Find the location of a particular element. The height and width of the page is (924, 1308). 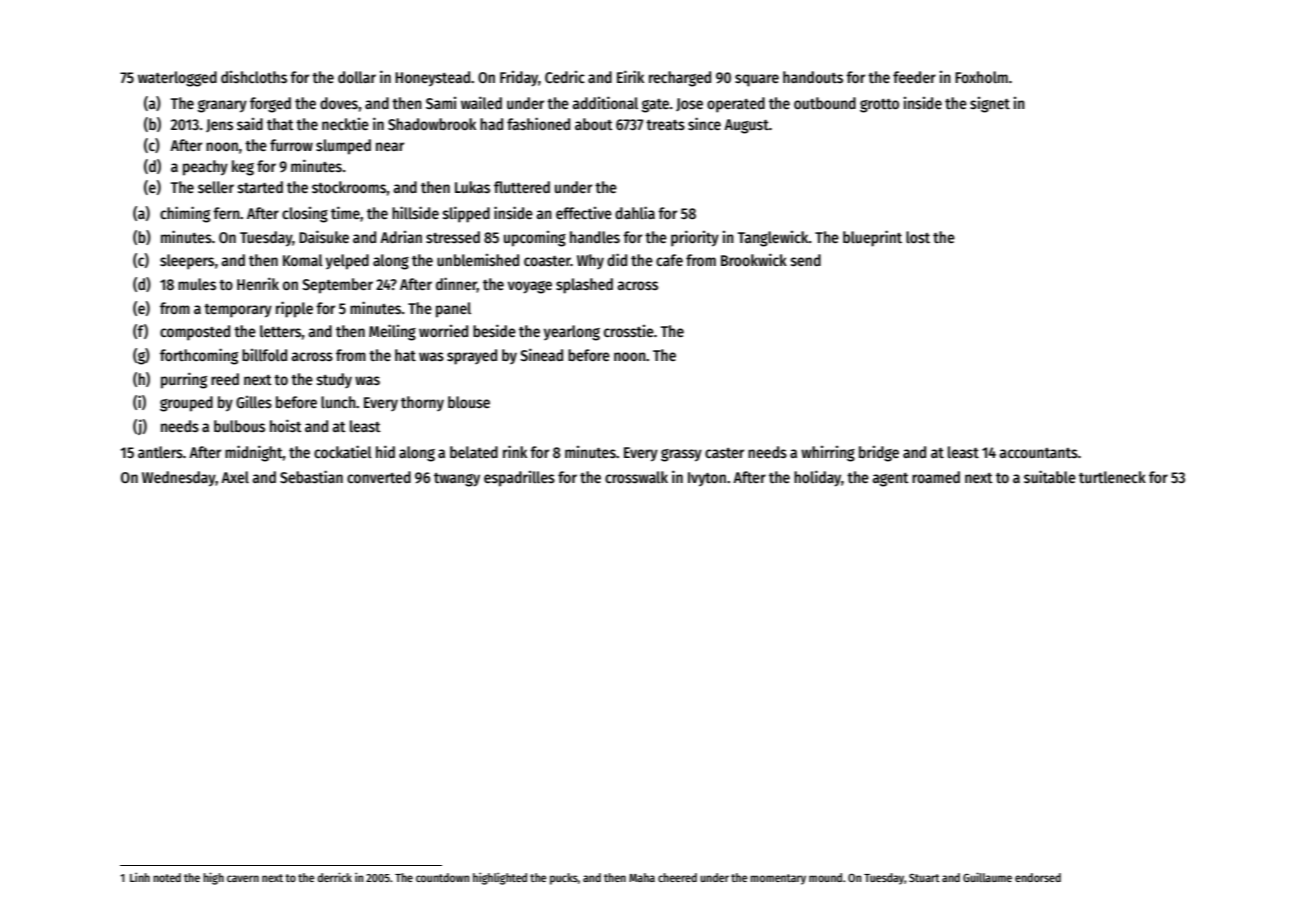

lost is located at coordinates (918, 237).
